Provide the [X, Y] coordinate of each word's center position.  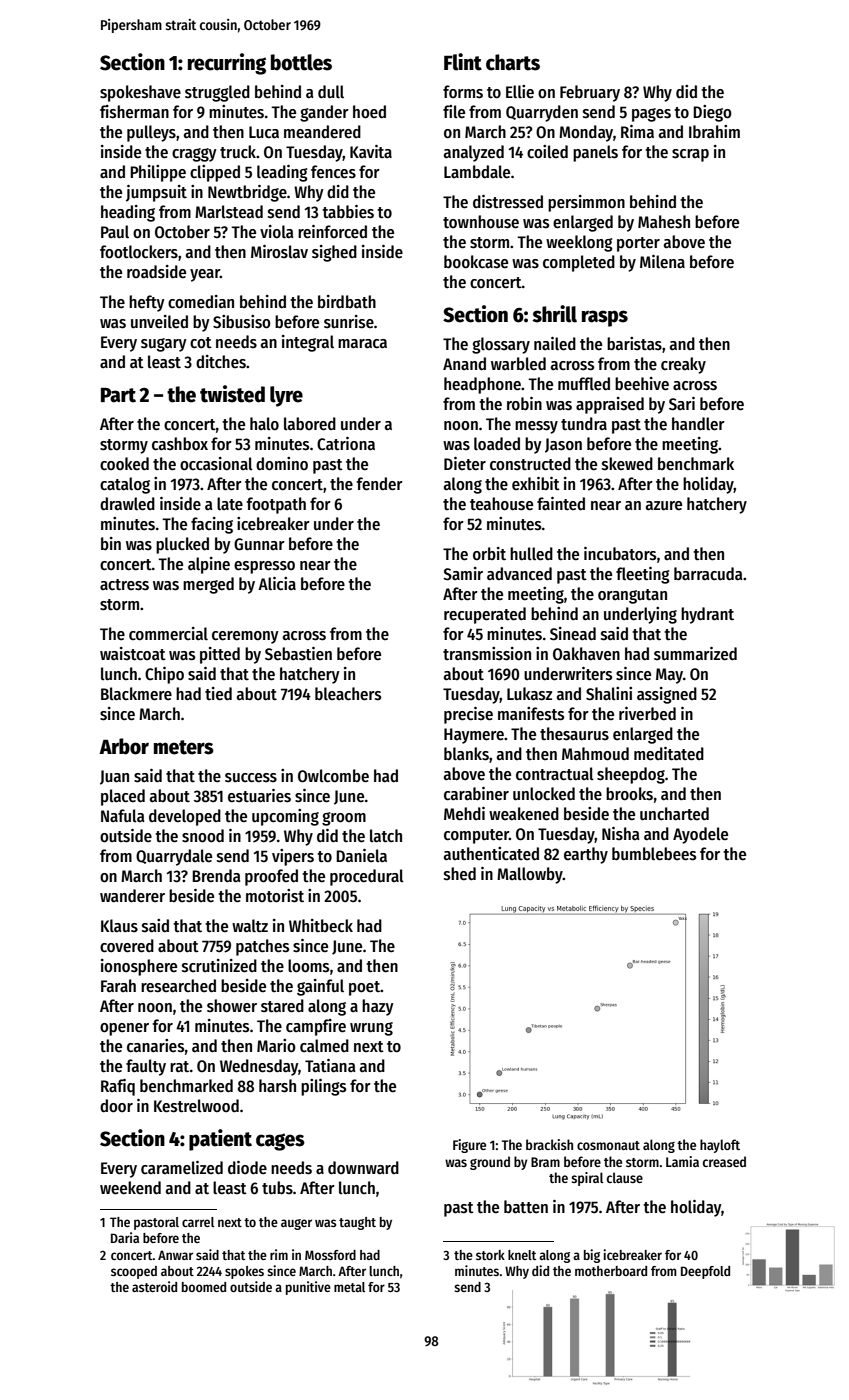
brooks [629, 794]
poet [364, 988]
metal [349, 1287]
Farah [118, 986]
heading [128, 213]
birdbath [347, 302]
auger [296, 1224]
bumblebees [654, 854]
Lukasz [529, 694]
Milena [662, 262]
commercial [168, 634]
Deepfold [705, 1272]
